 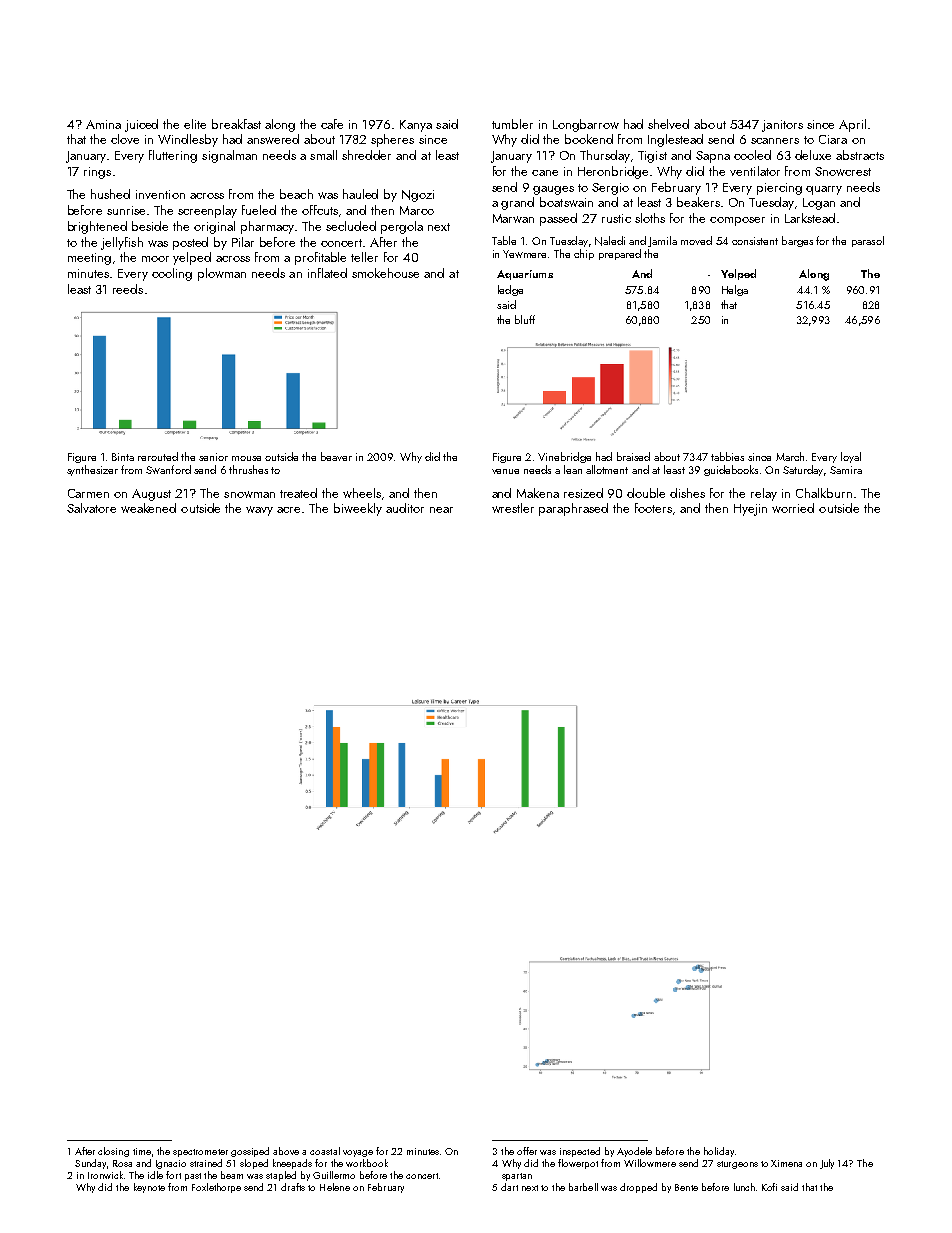 I want to click on closing, so click(x=113, y=1152).
